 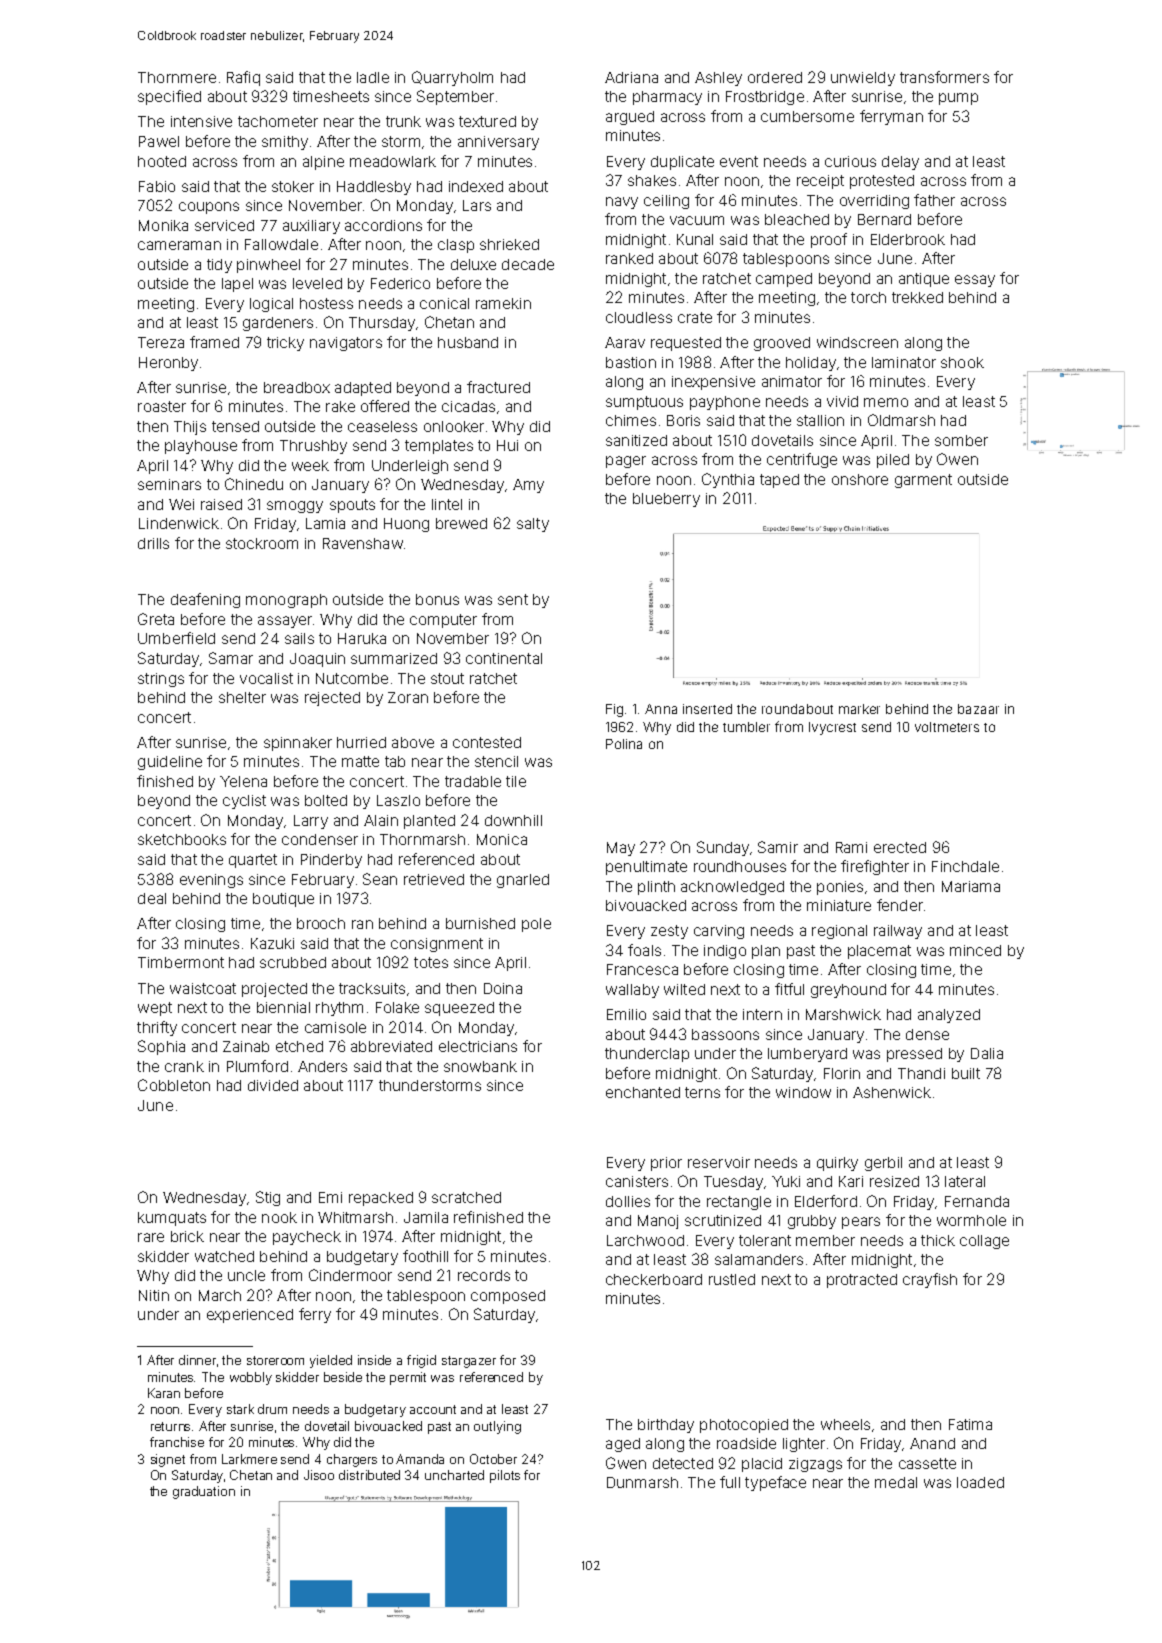 I want to click on graduation, so click(x=204, y=1492).
